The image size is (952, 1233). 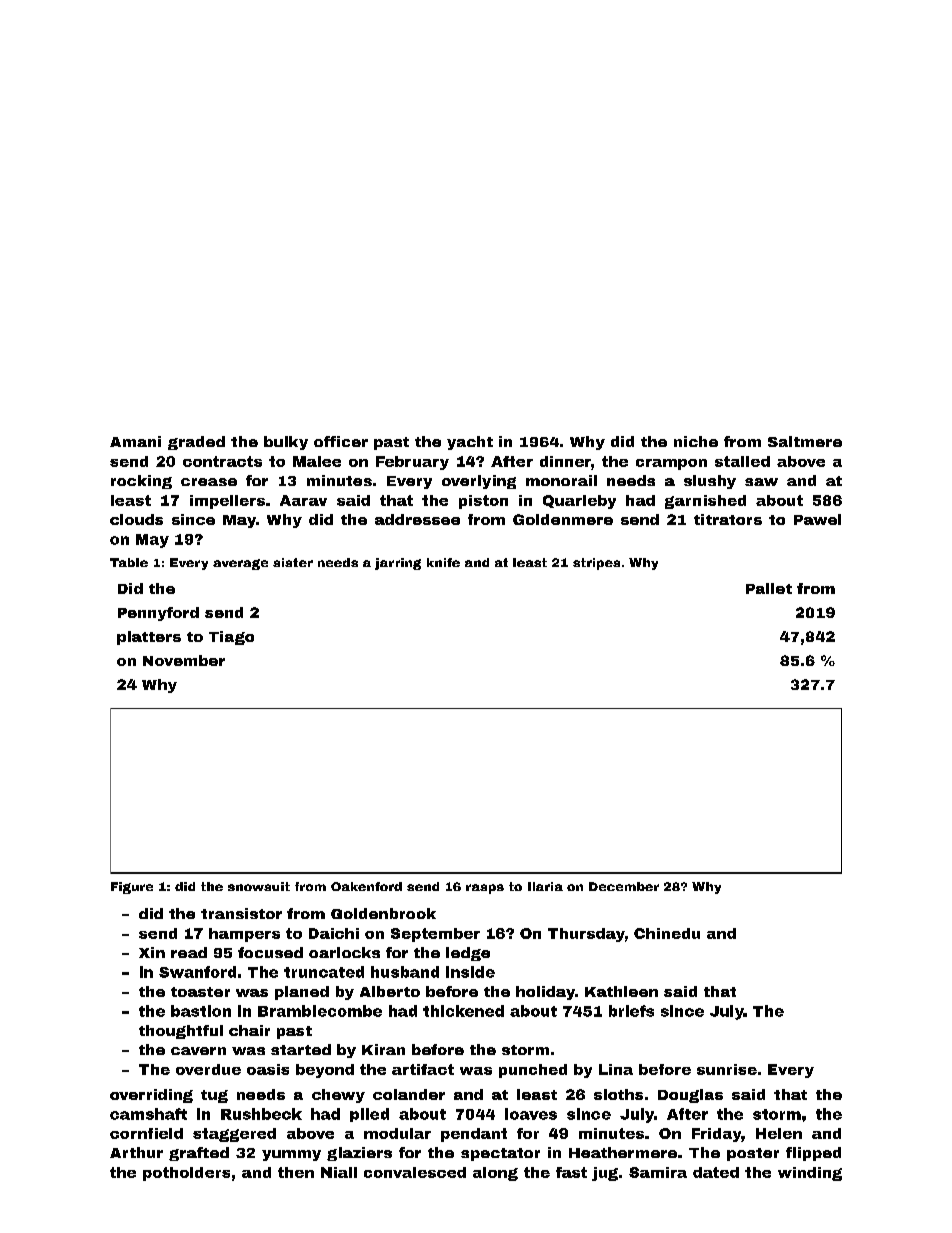 I want to click on Chinedu, so click(x=667, y=933).
